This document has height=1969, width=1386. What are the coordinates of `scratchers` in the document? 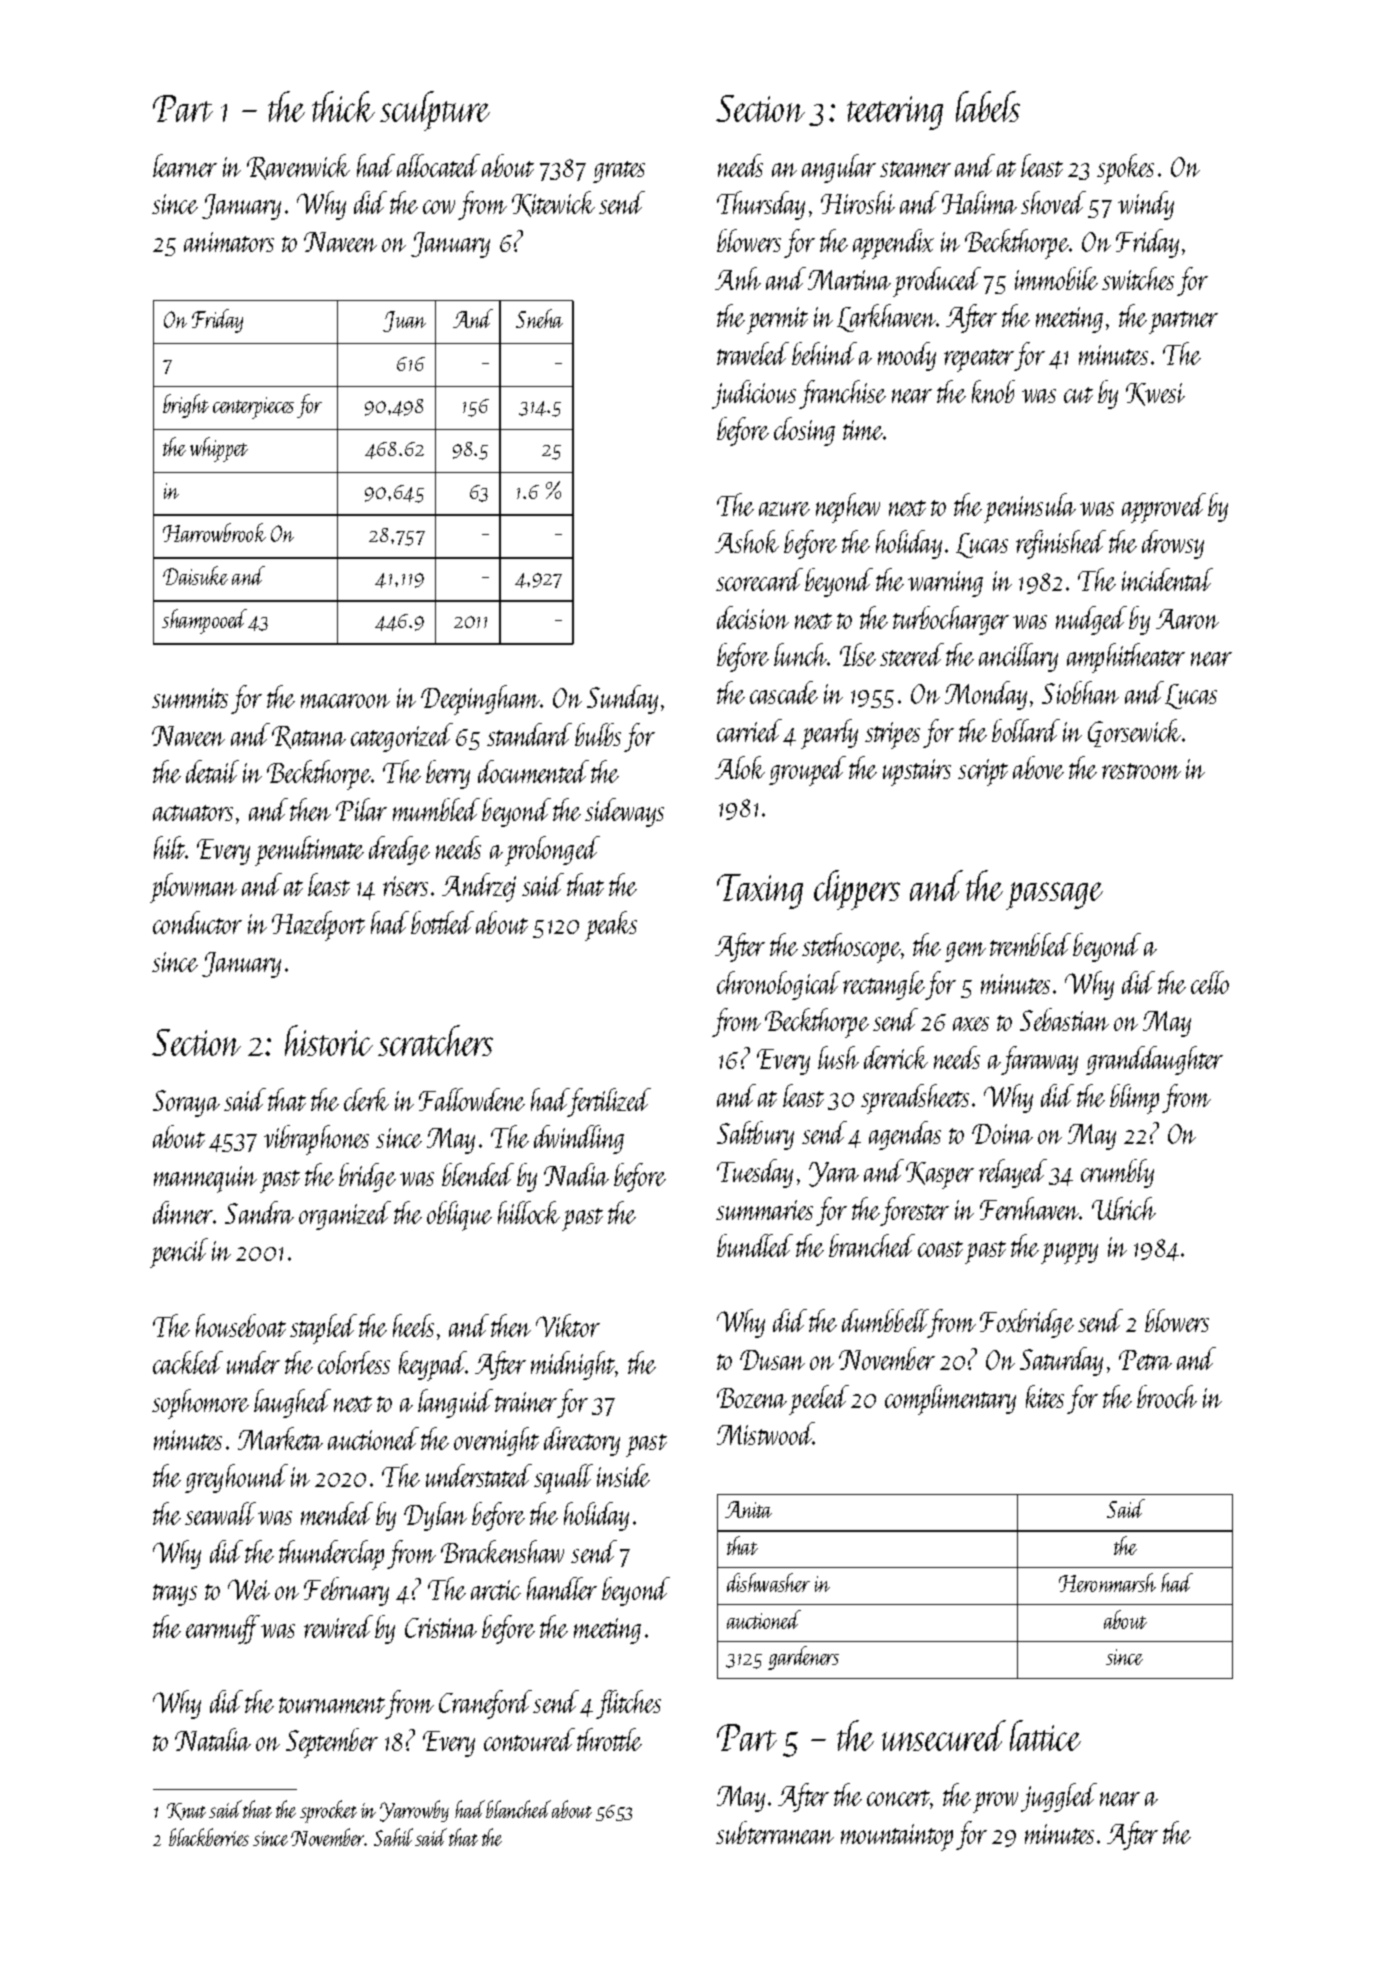 It's located at (435, 1040).
